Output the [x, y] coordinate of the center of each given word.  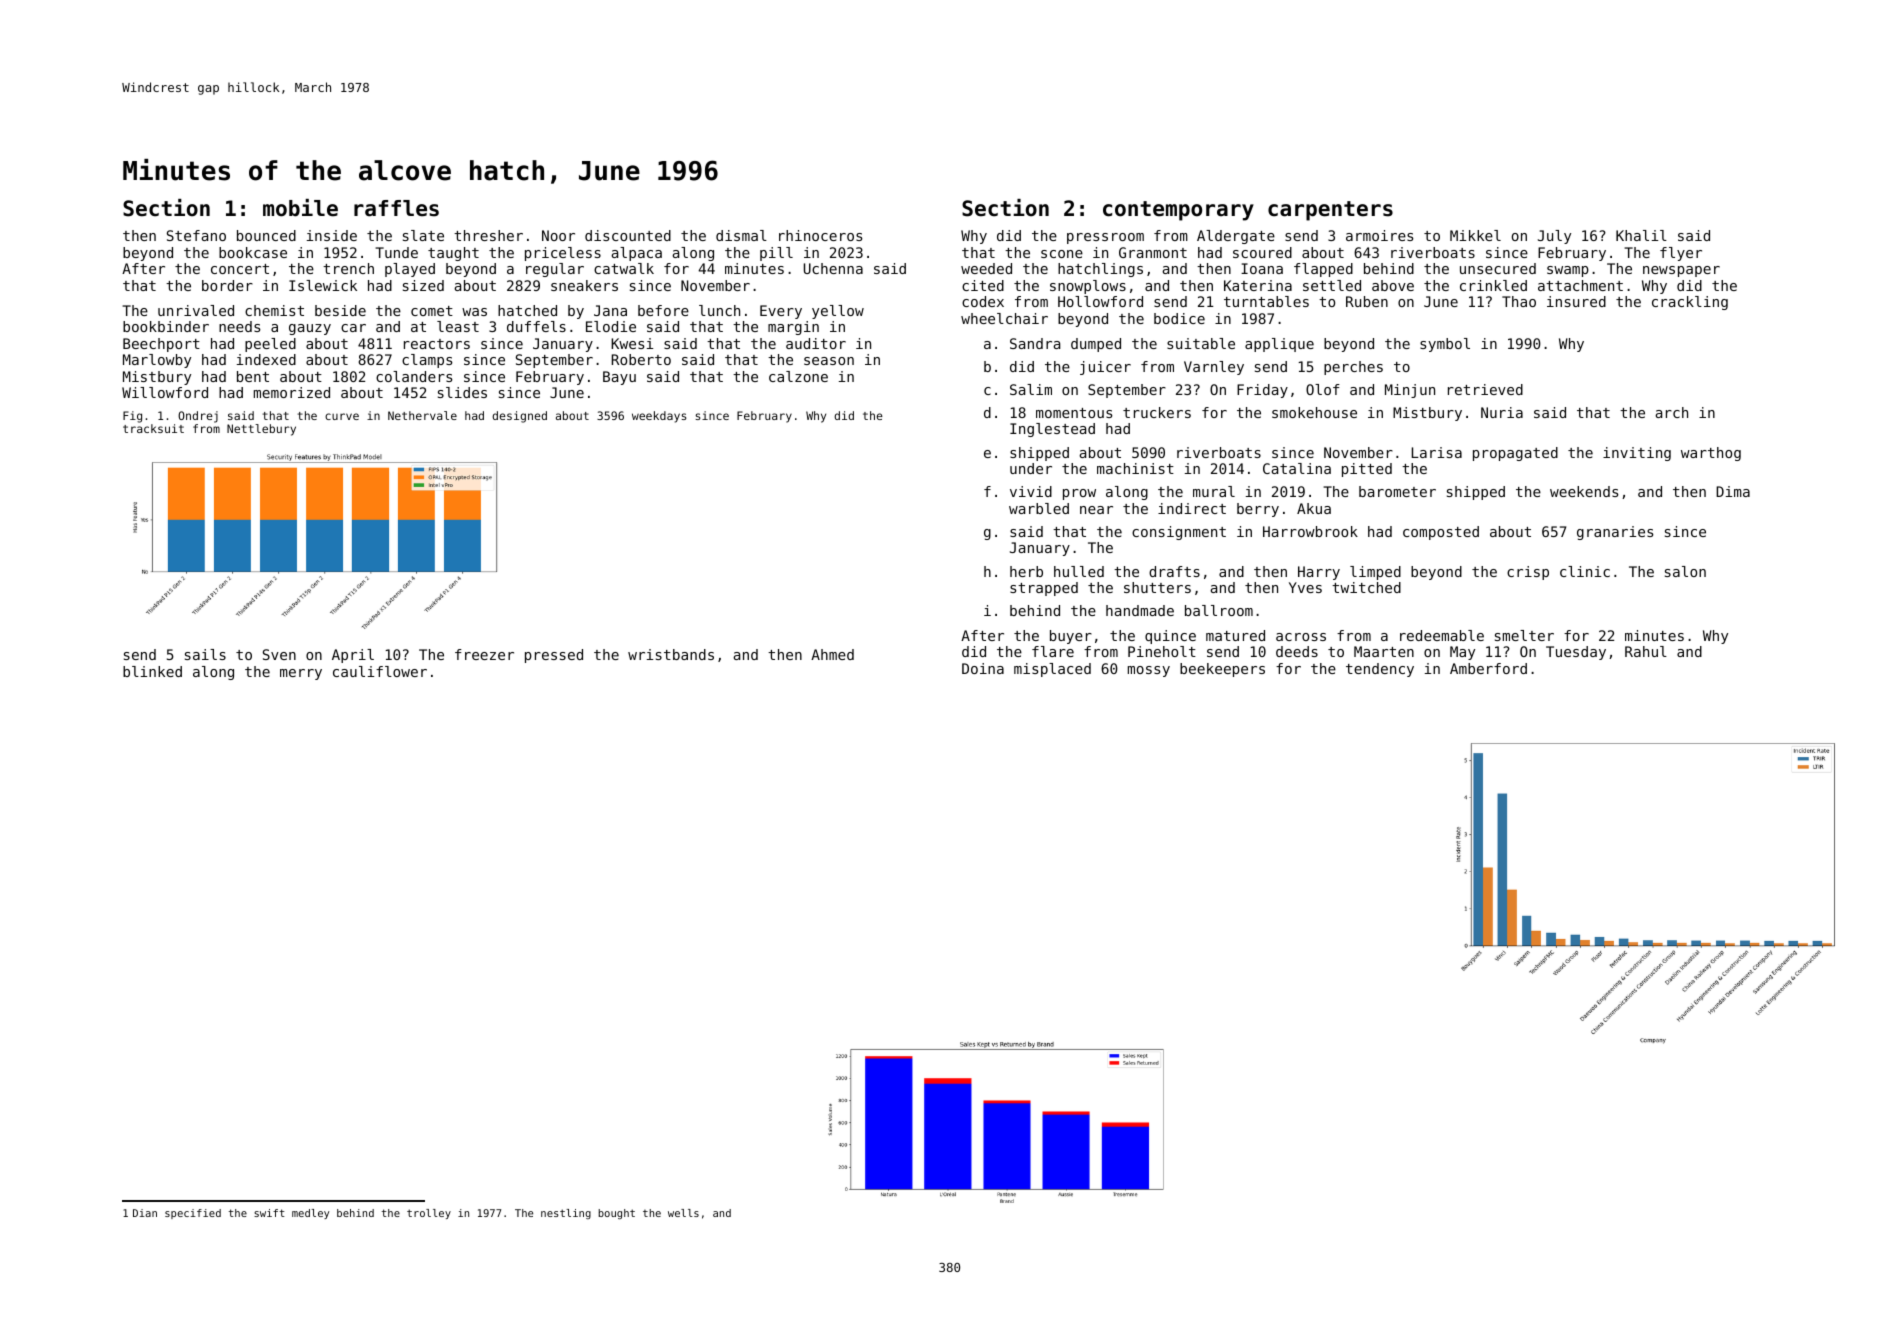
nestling [566, 1214]
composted [1441, 533]
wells [683, 1213]
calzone [798, 376]
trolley [429, 1214]
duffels [536, 326]
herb [1026, 571]
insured [1576, 301]
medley [310, 1214]
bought [616, 1214]
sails [205, 654]
